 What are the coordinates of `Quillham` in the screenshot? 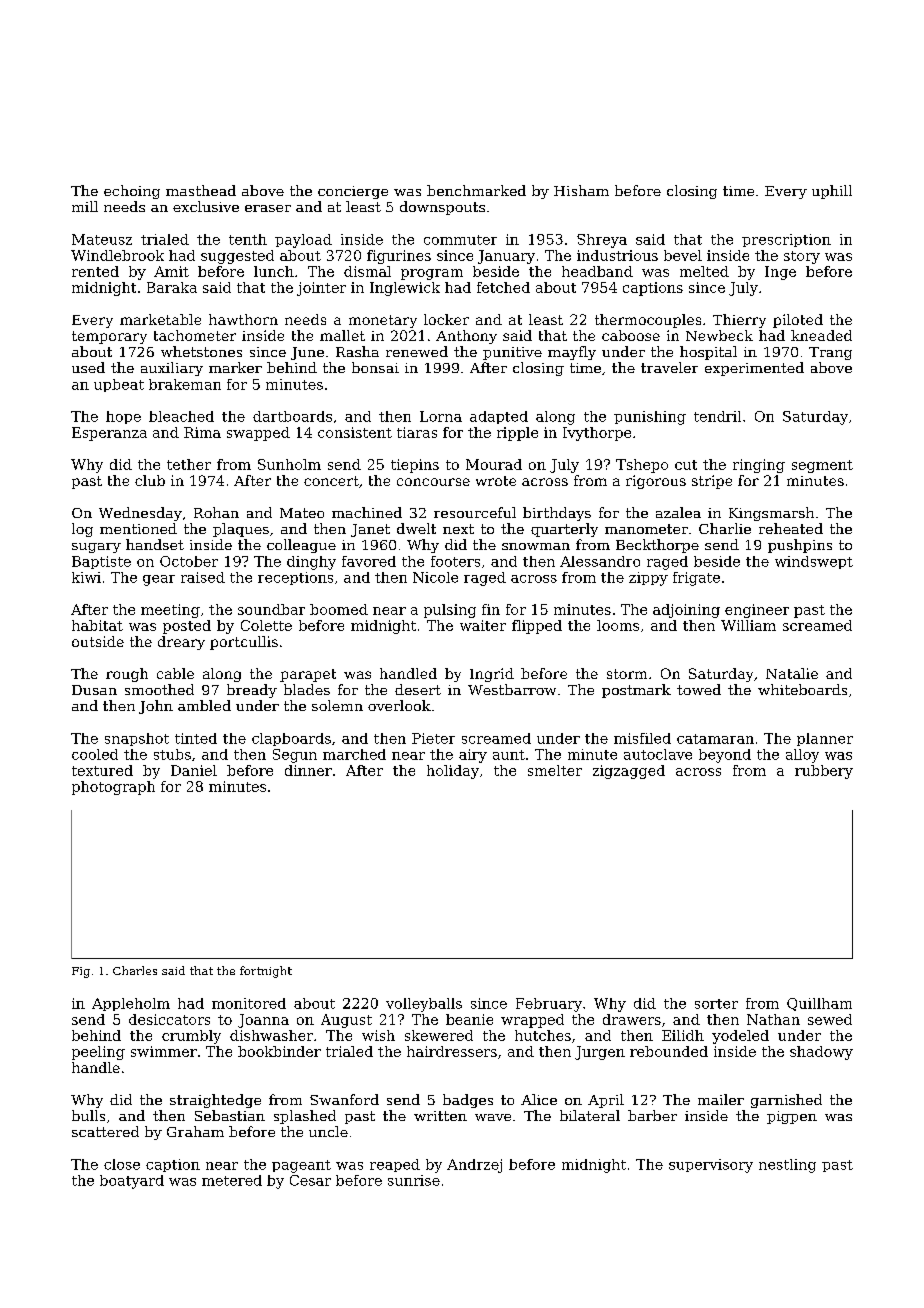 It's located at (819, 1004).
